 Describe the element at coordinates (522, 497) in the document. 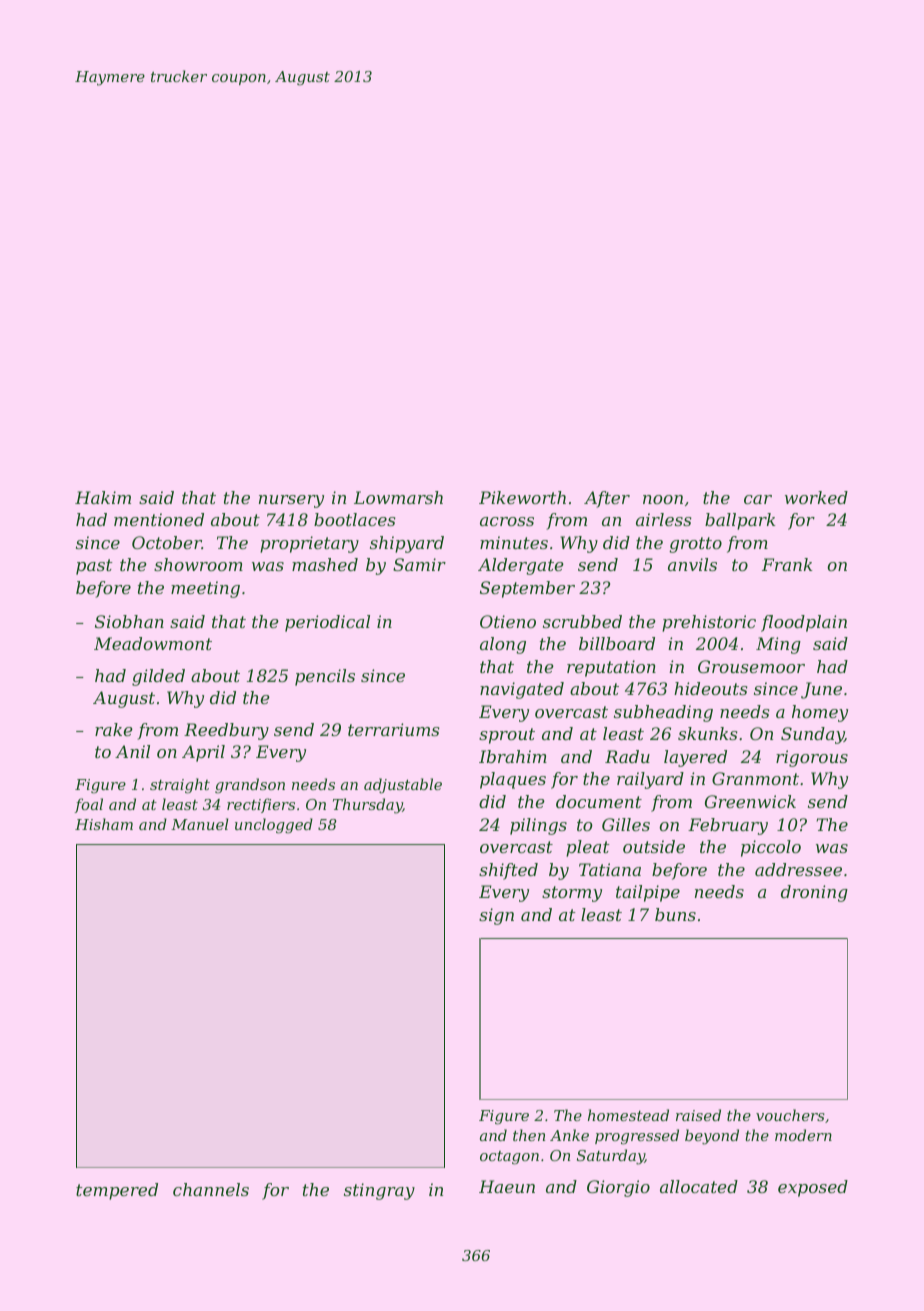

I see `Pikeworth` at that location.
